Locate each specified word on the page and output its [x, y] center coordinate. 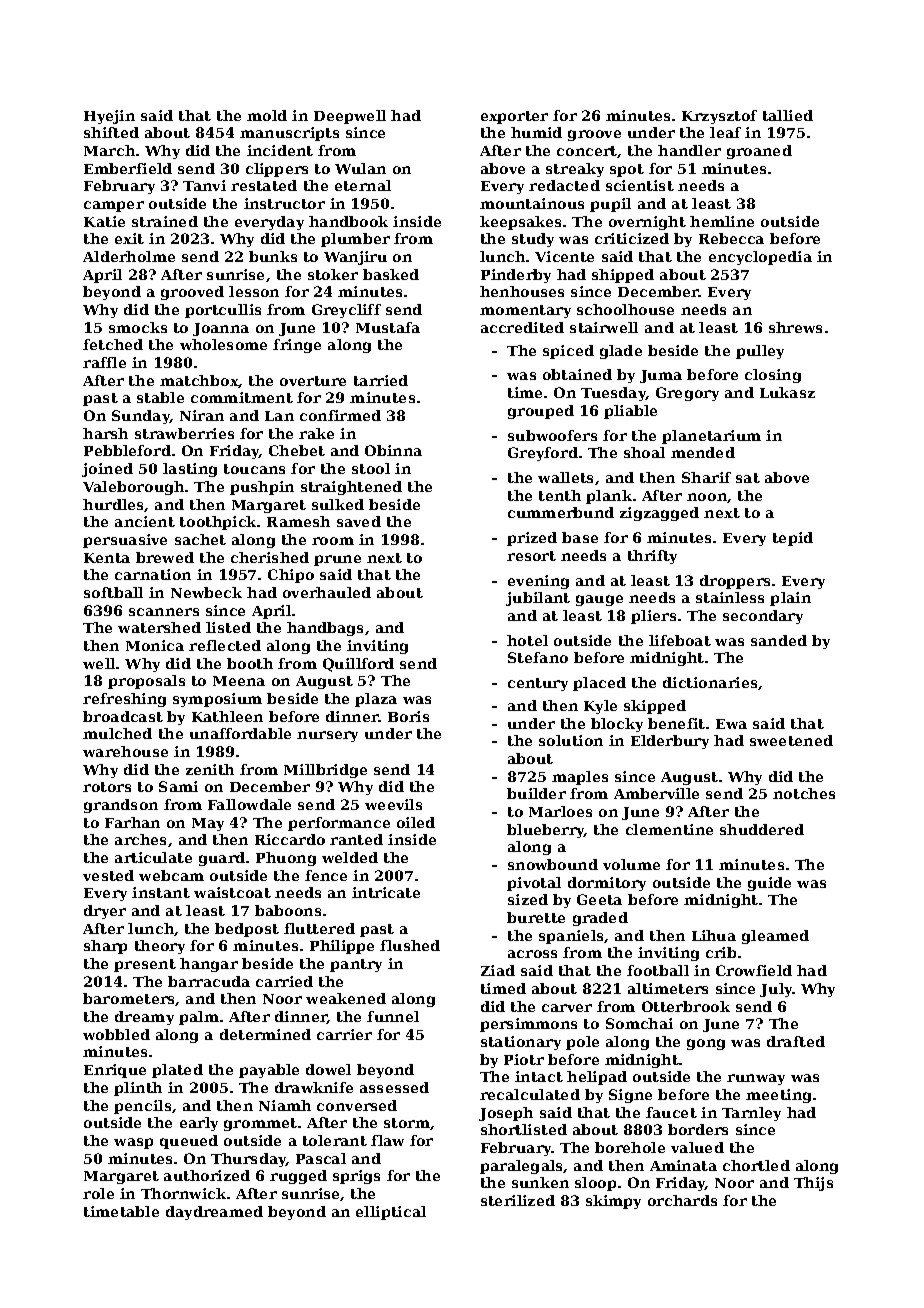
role [98, 1193]
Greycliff [346, 311]
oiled [416, 822]
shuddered [762, 829]
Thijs [813, 1184]
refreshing [124, 700]
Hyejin [109, 117]
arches [140, 839]
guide [769, 884]
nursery [327, 736]
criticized [632, 238]
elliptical [391, 1213]
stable [160, 397]
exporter [514, 117]
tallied [788, 115]
